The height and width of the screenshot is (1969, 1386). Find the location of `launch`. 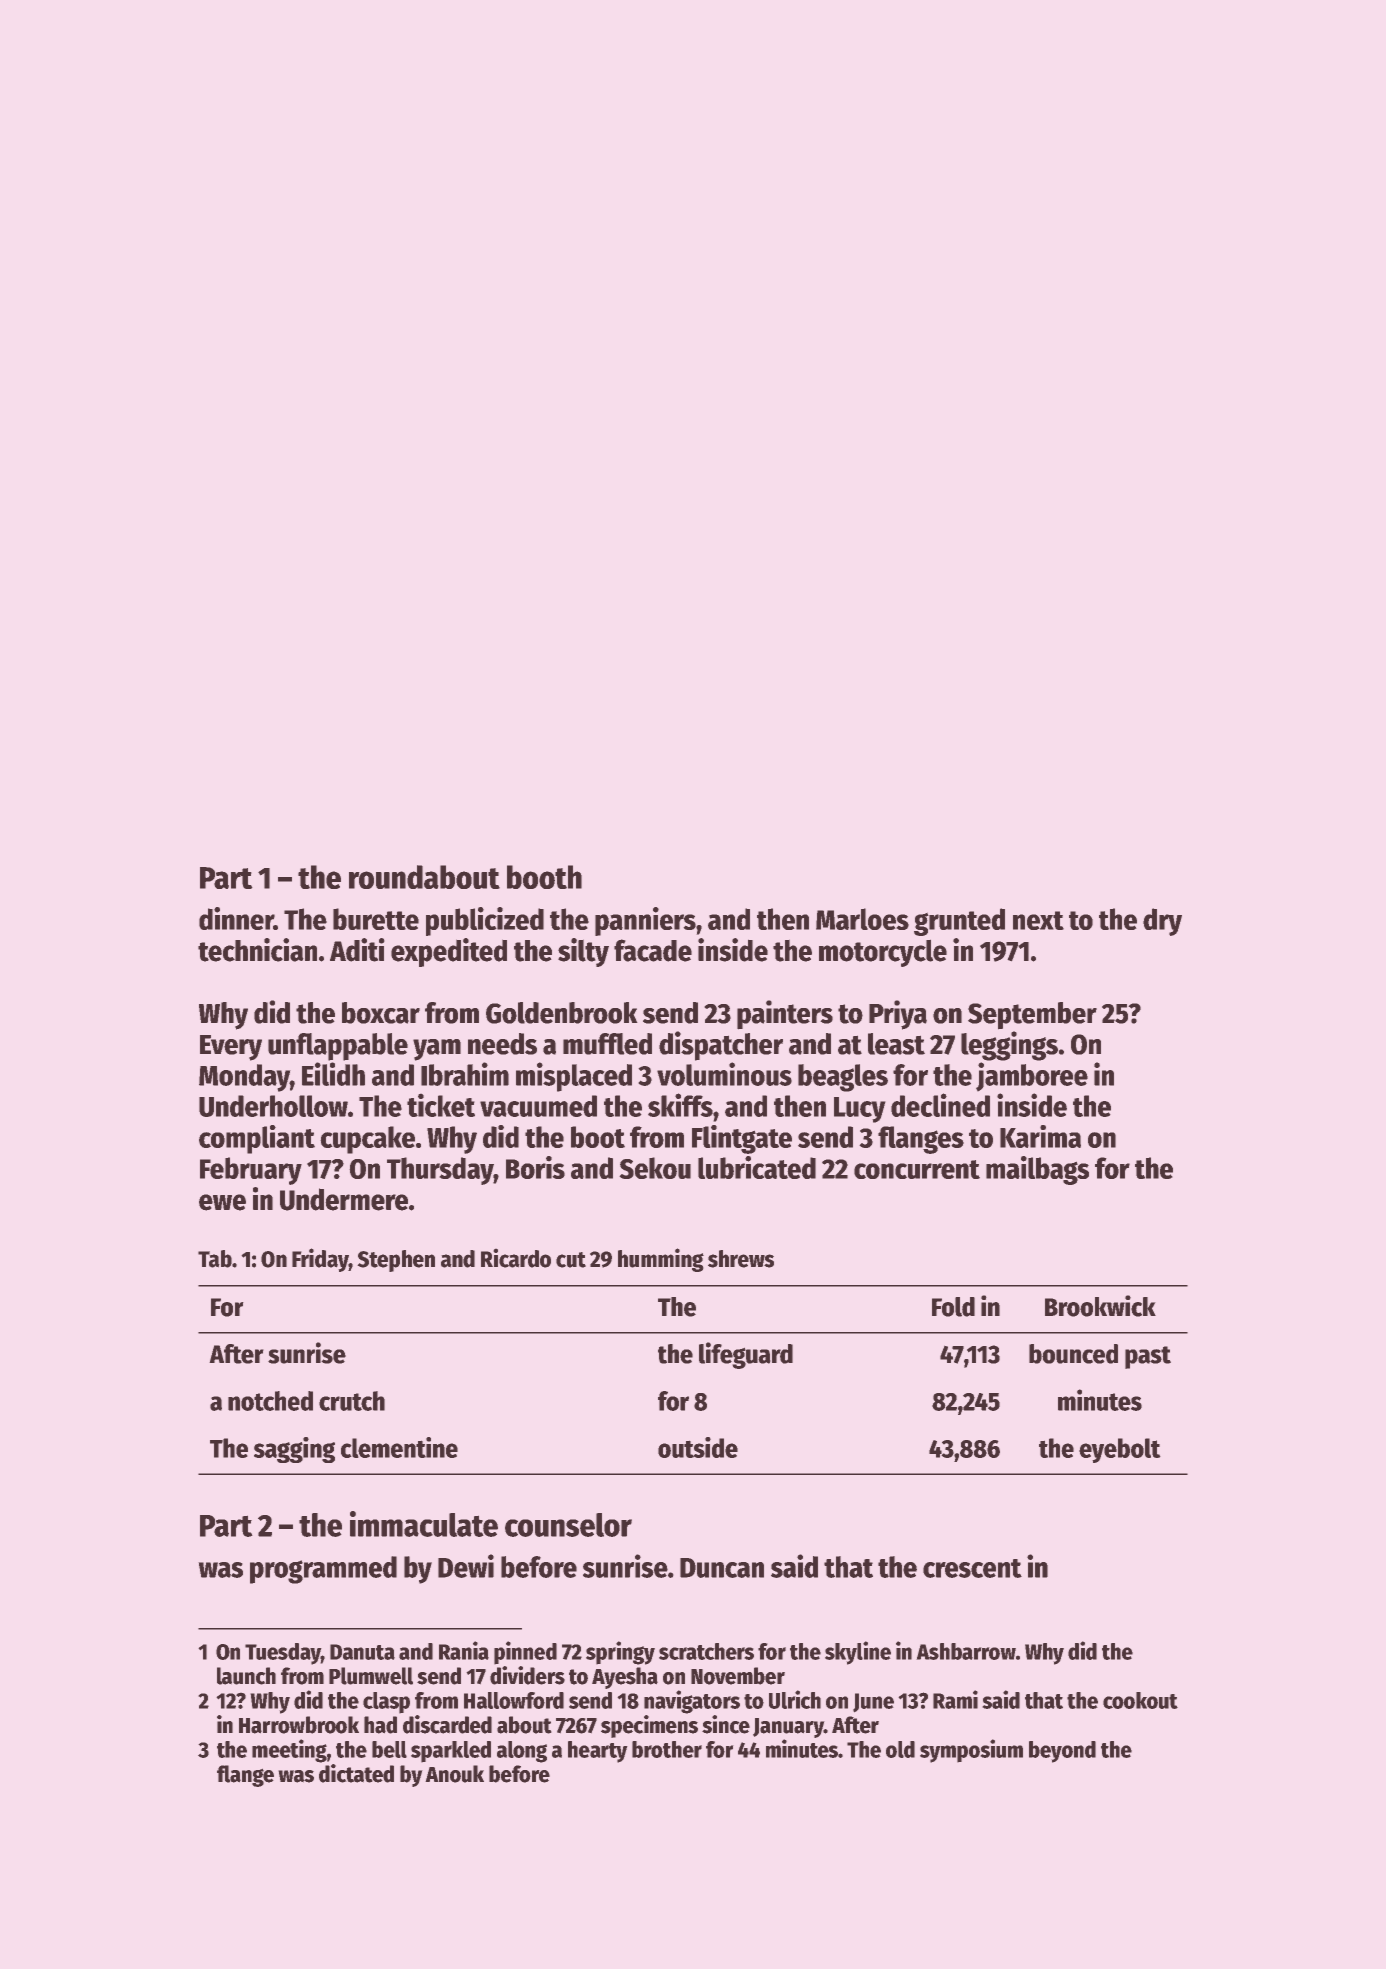

launch is located at coordinates (246, 1676).
